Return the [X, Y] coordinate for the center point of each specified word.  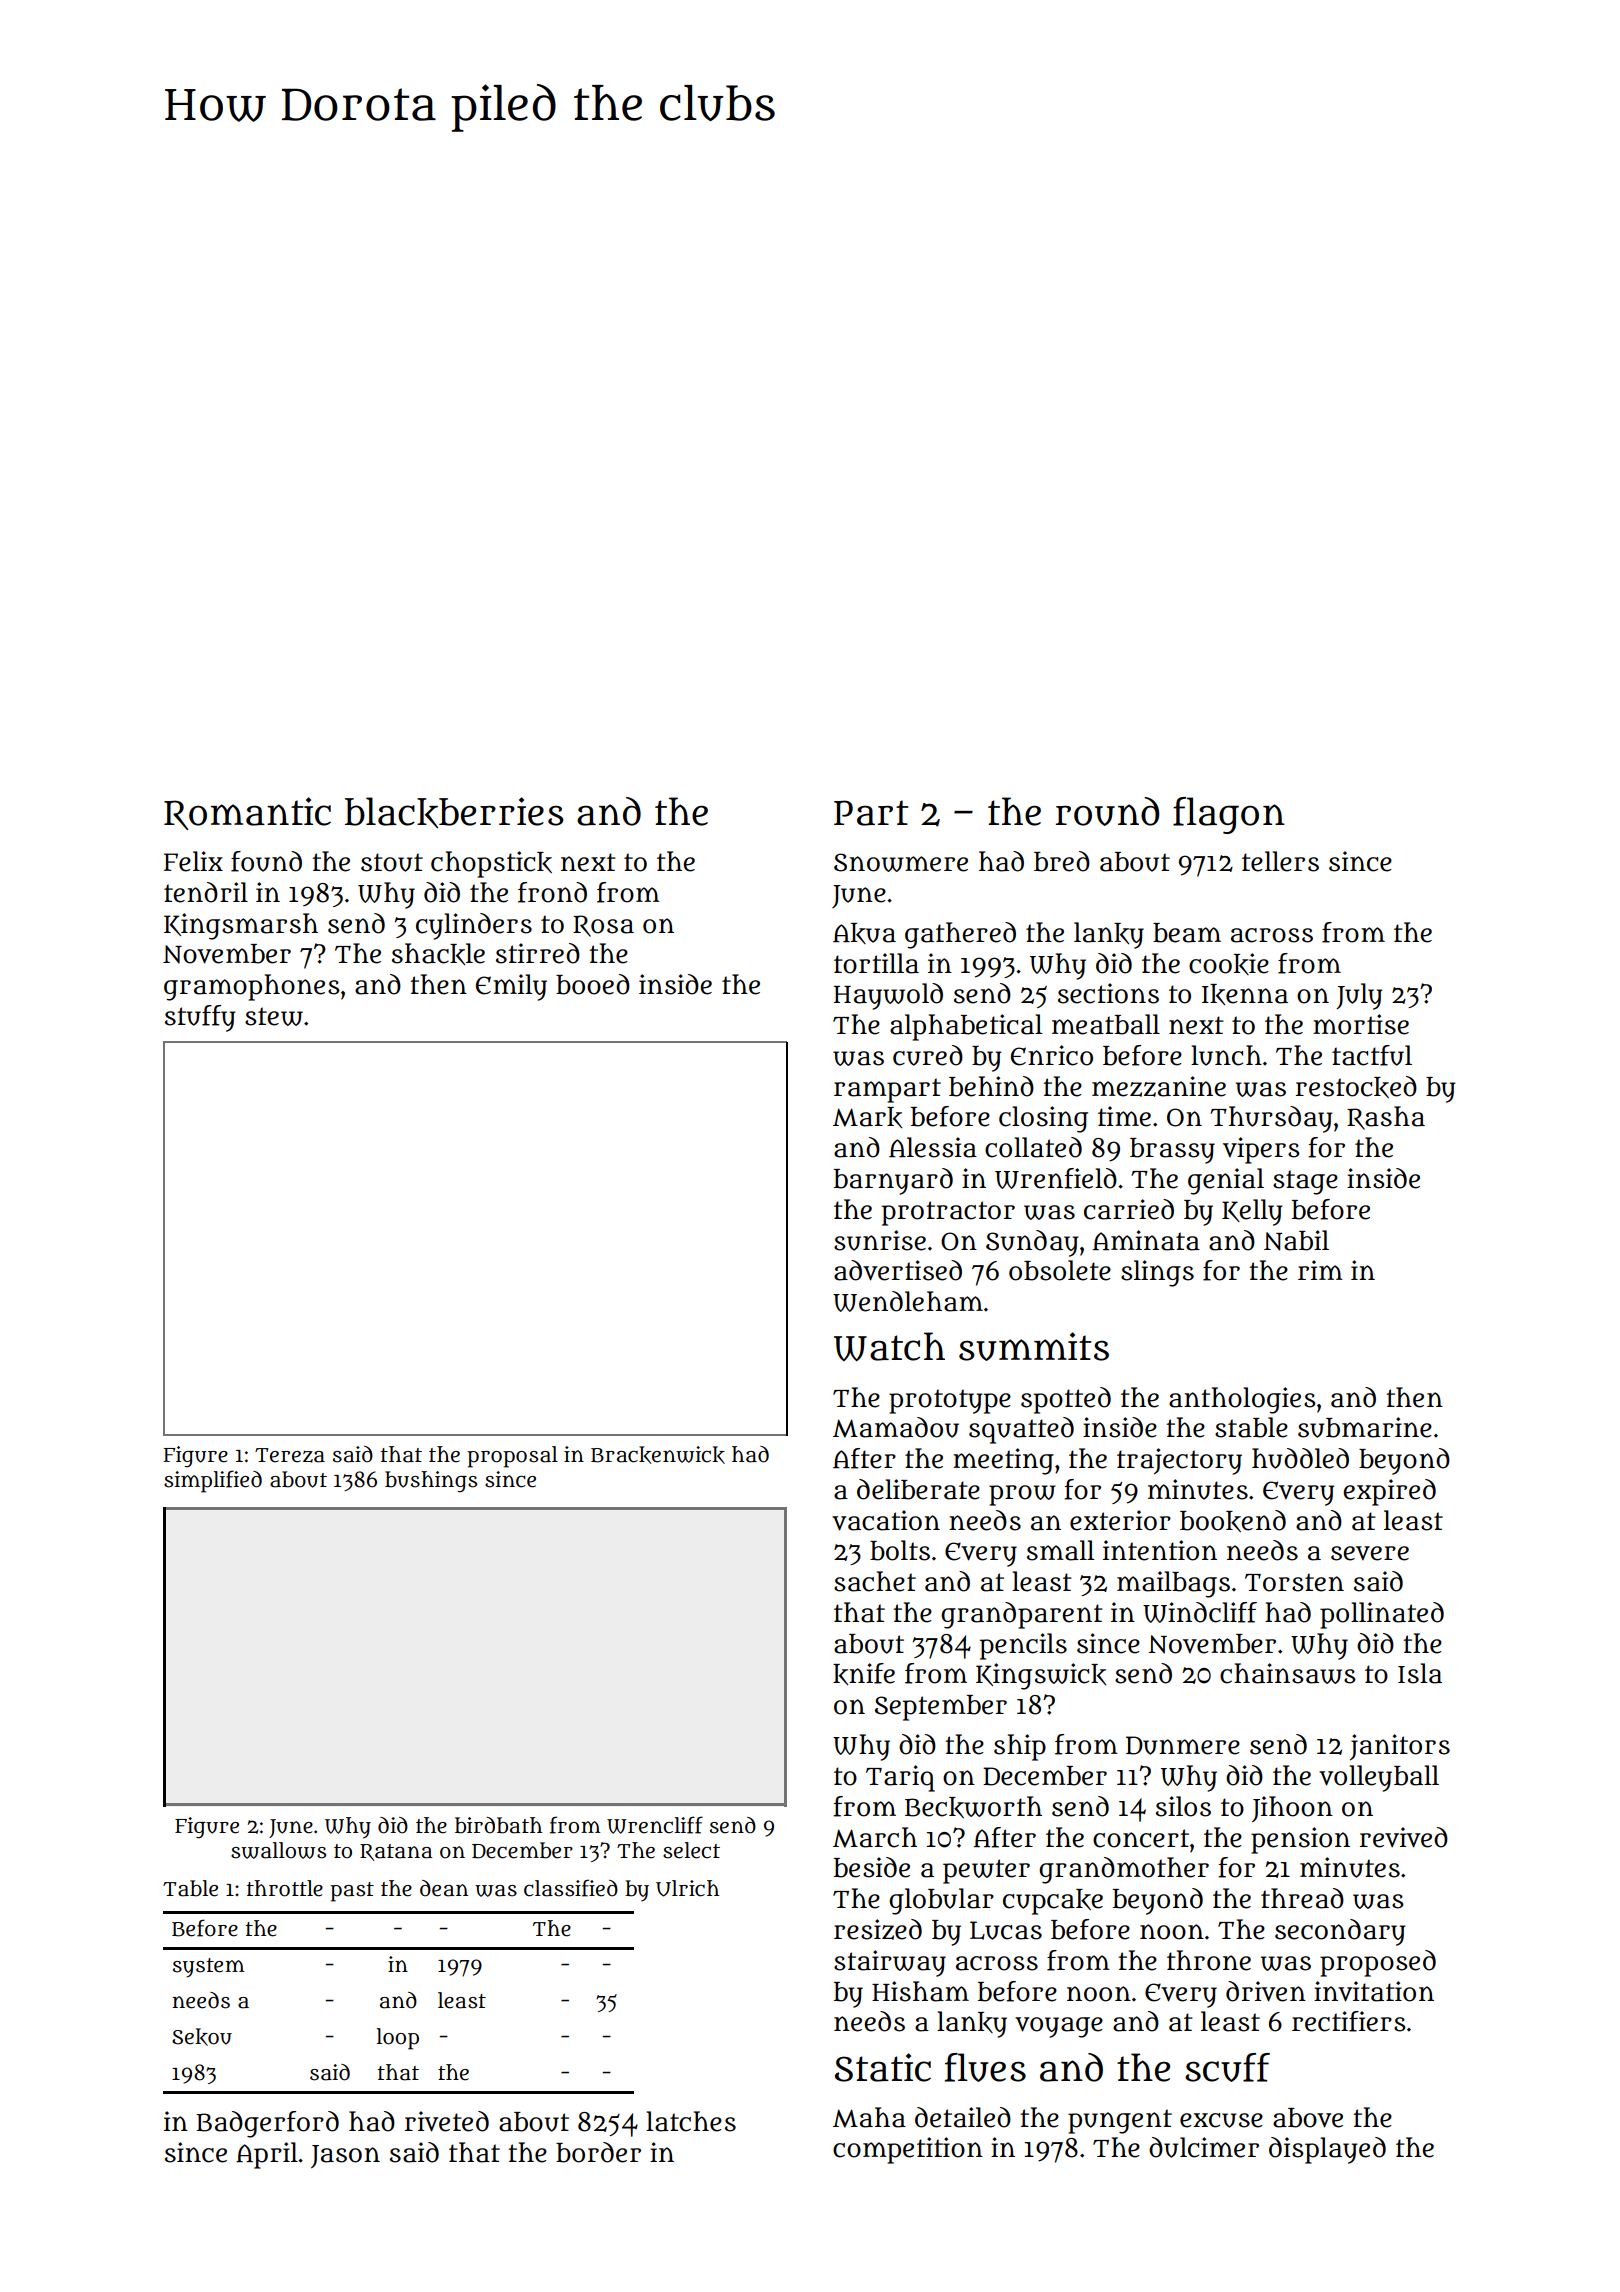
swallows [278, 1850]
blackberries [454, 812]
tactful [1372, 1055]
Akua [864, 933]
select [691, 1850]
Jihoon [1292, 1809]
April [267, 2155]
